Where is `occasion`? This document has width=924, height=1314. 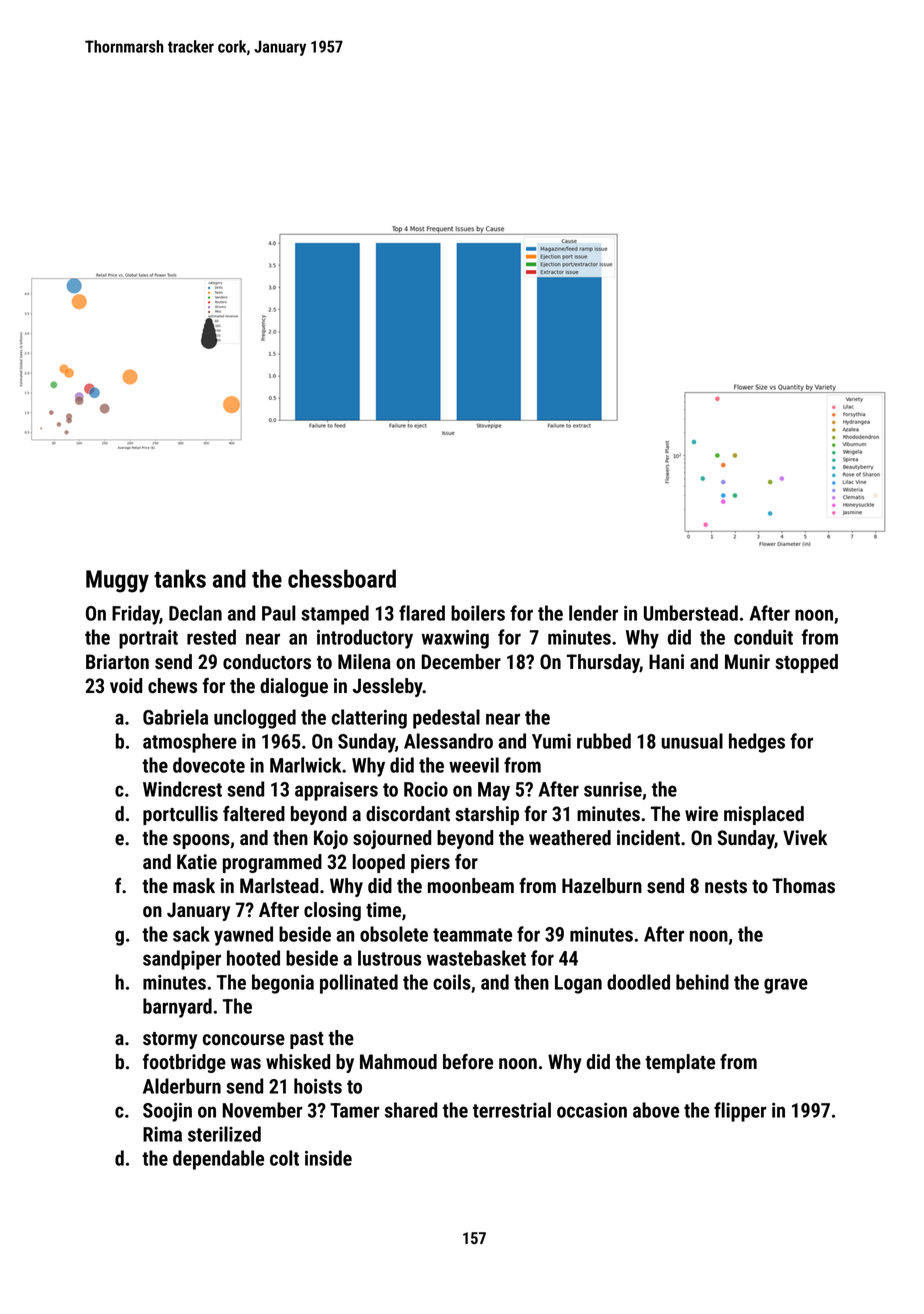
occasion is located at coordinates (592, 1110).
